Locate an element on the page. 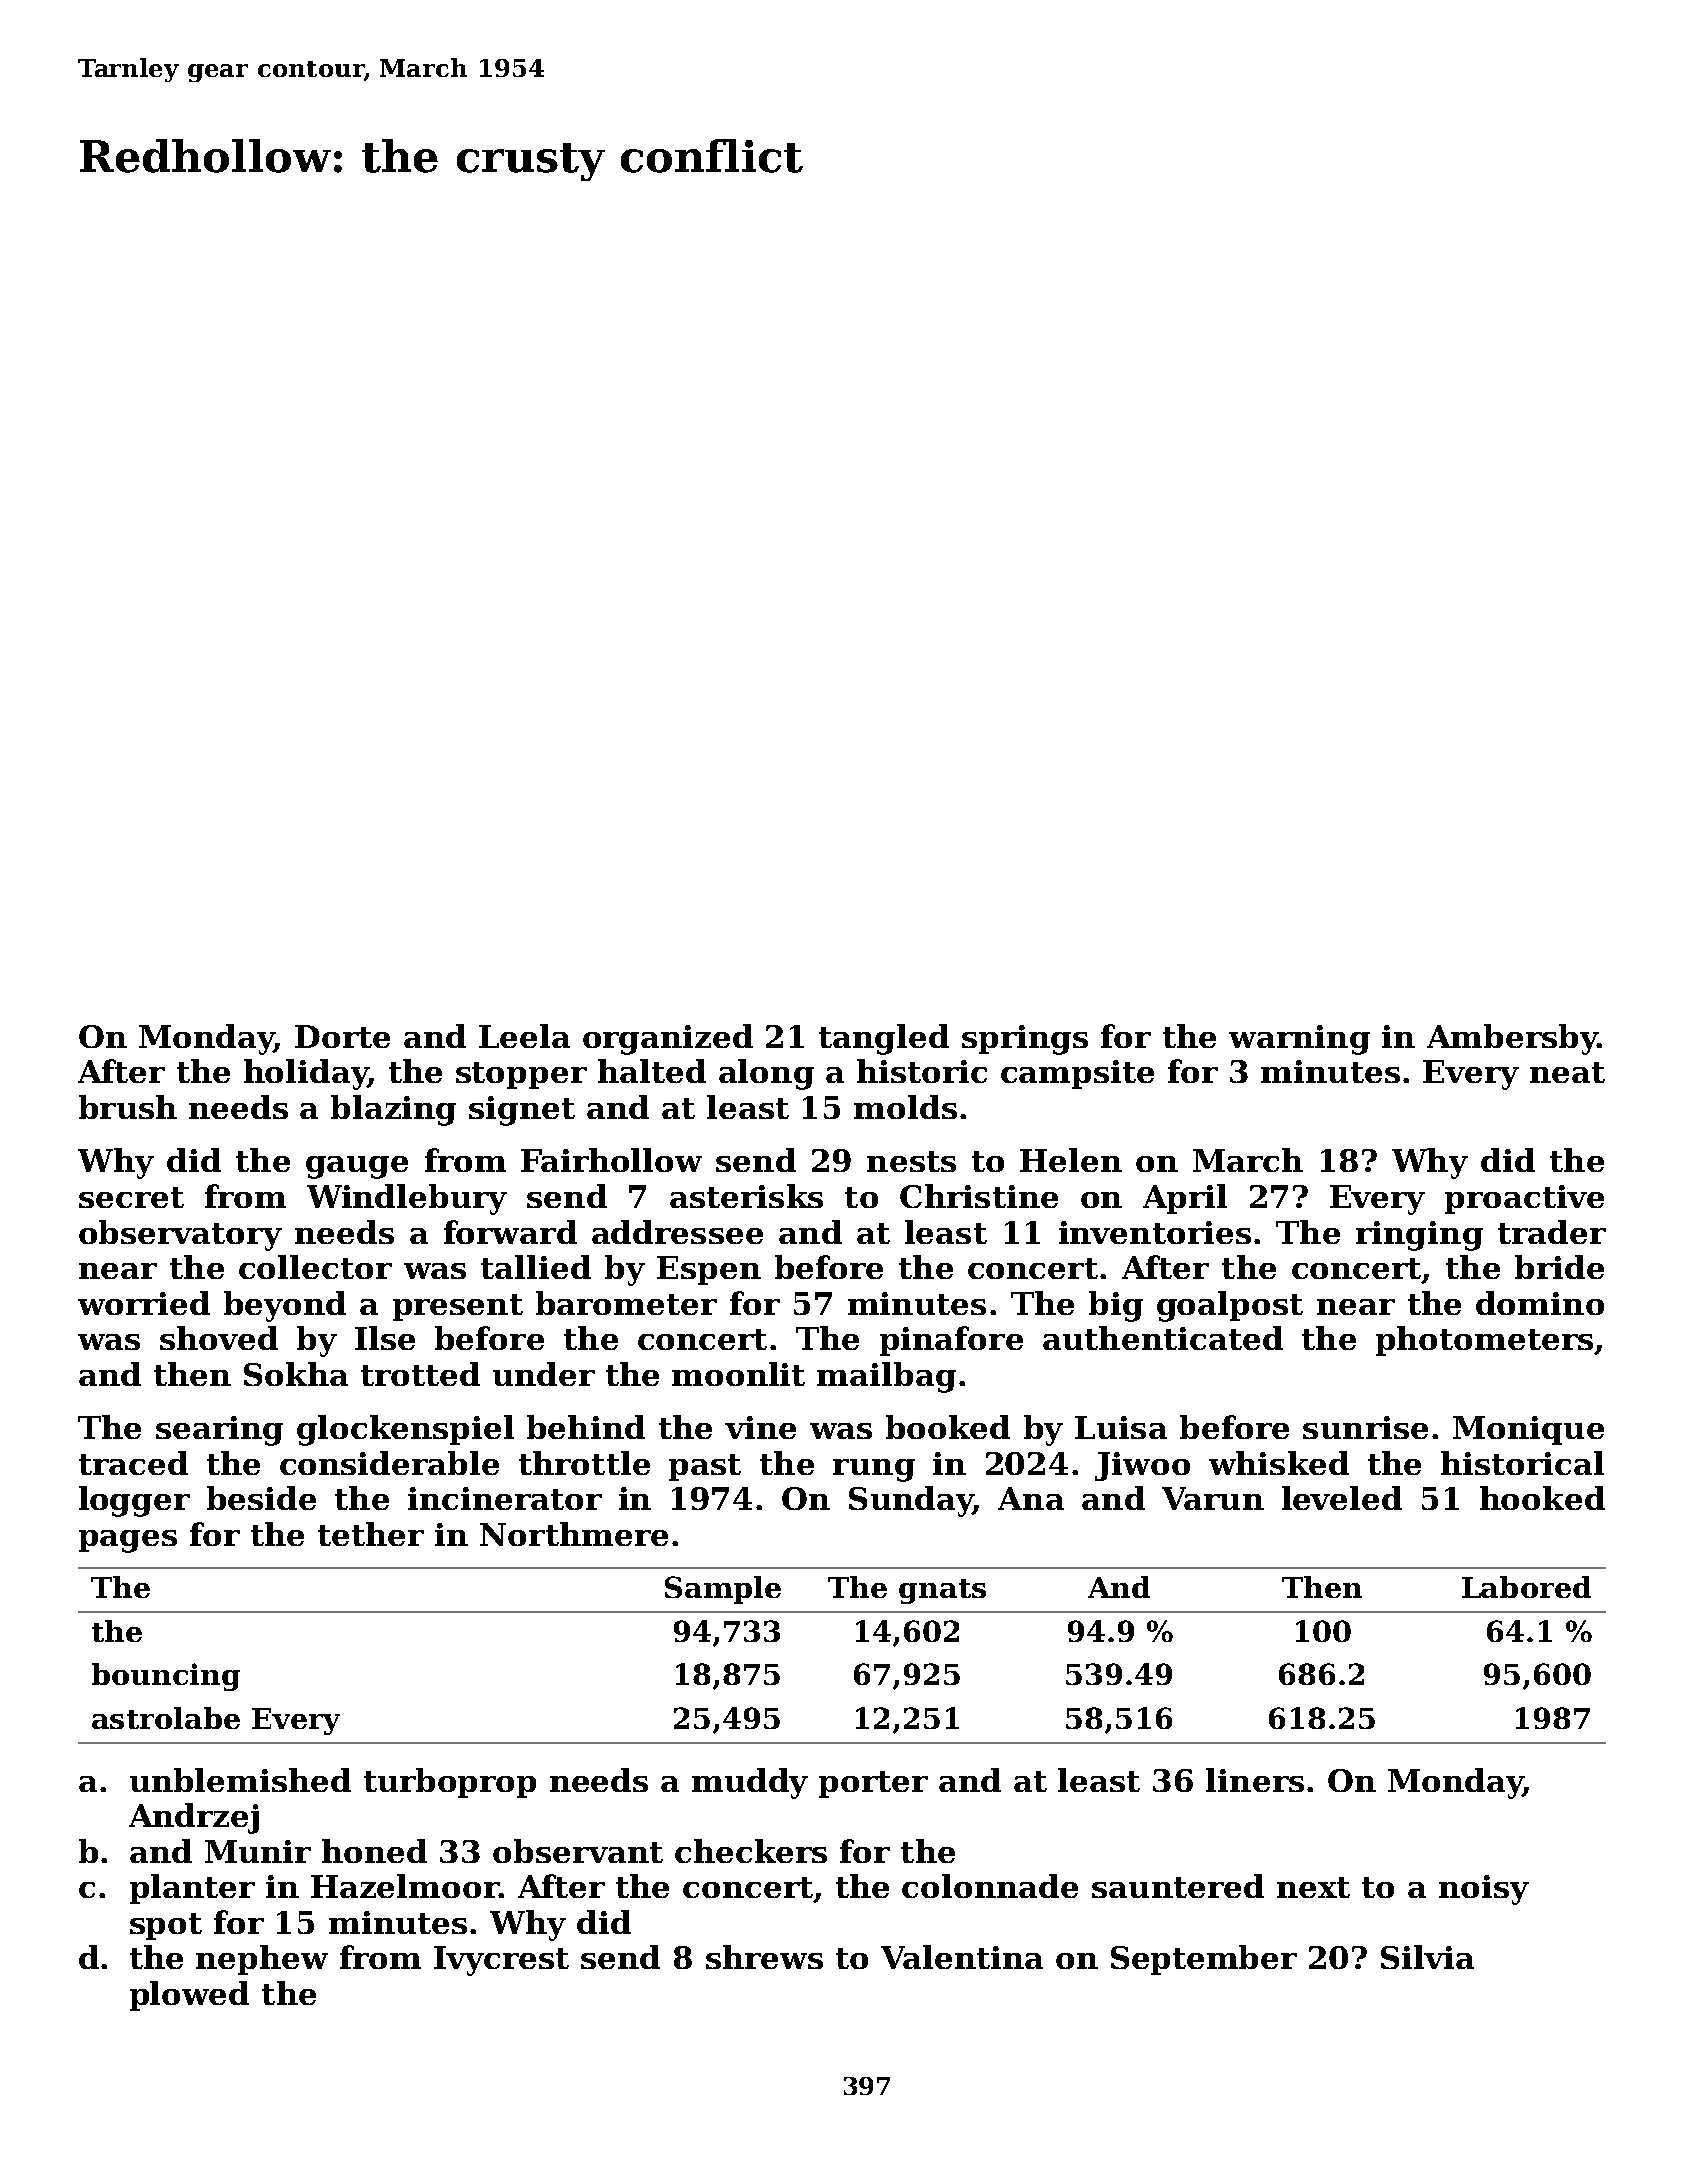 Image resolution: width=1683 pixels, height=2178 pixels. sunrise is located at coordinates (1365, 1427).
